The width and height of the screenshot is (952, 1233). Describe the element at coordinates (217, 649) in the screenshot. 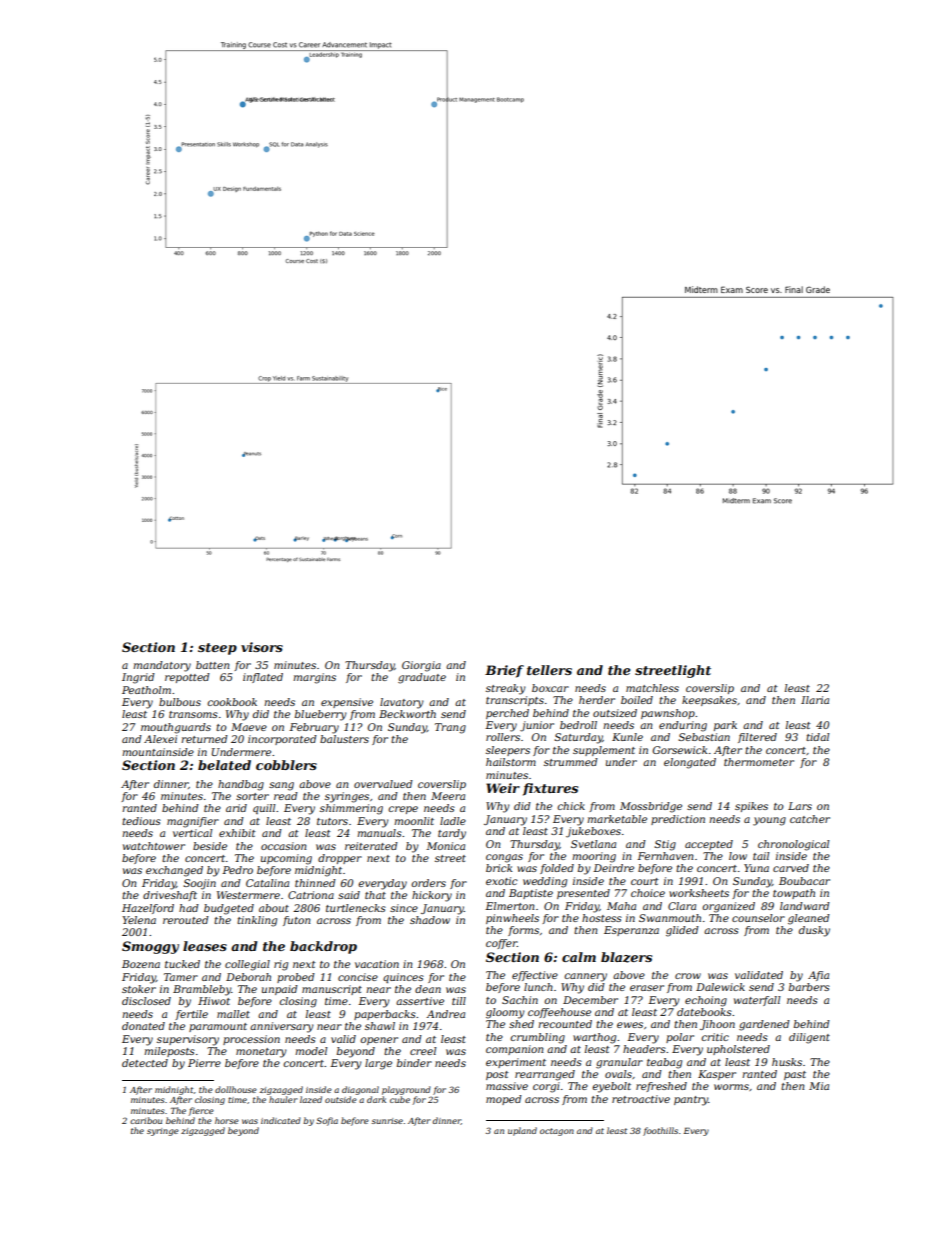

I see `steep` at that location.
